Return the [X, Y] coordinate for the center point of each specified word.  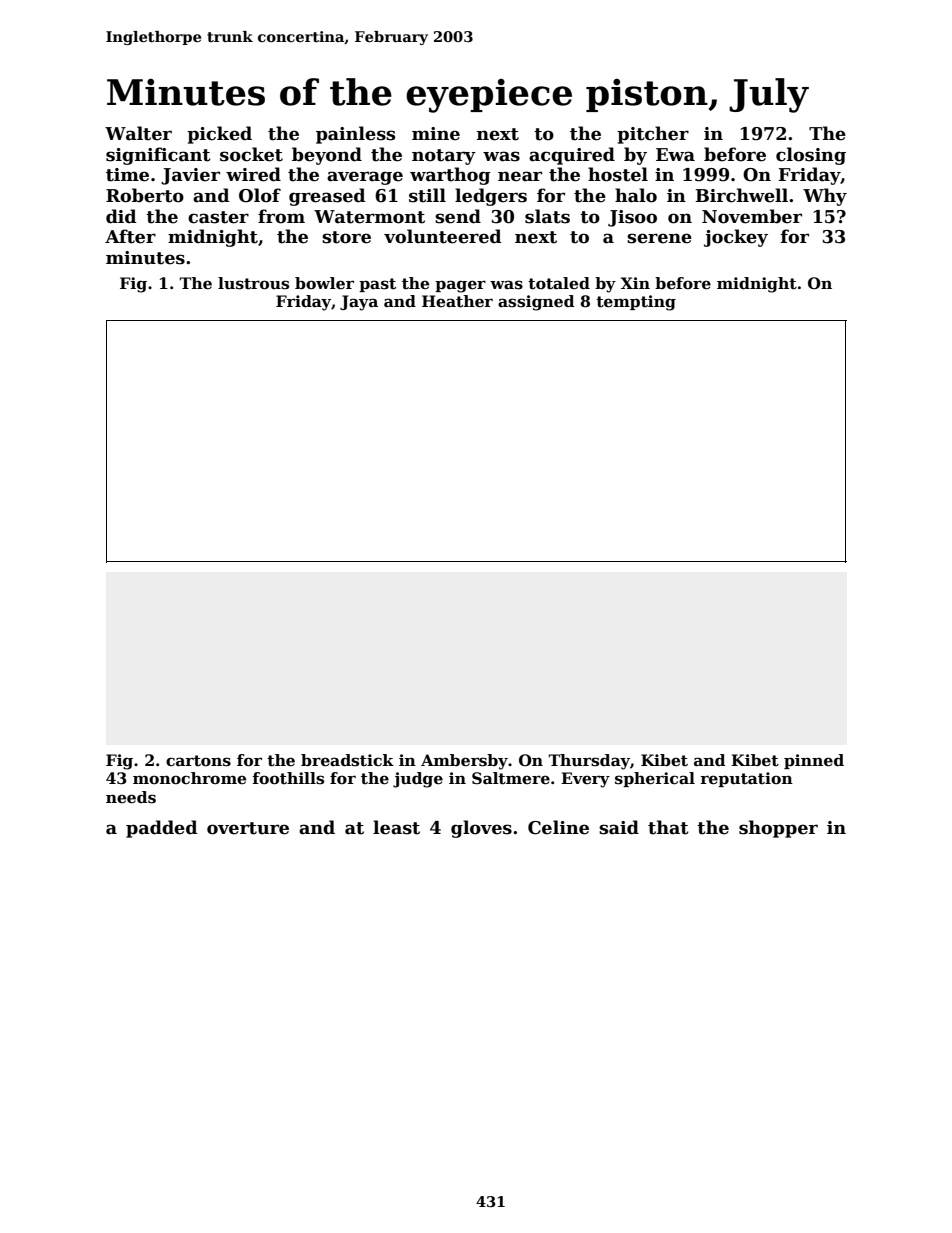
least [396, 827]
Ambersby [464, 762]
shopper [778, 829]
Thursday [589, 762]
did [121, 216]
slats [547, 216]
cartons [198, 761]
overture [248, 828]
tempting [636, 303]
